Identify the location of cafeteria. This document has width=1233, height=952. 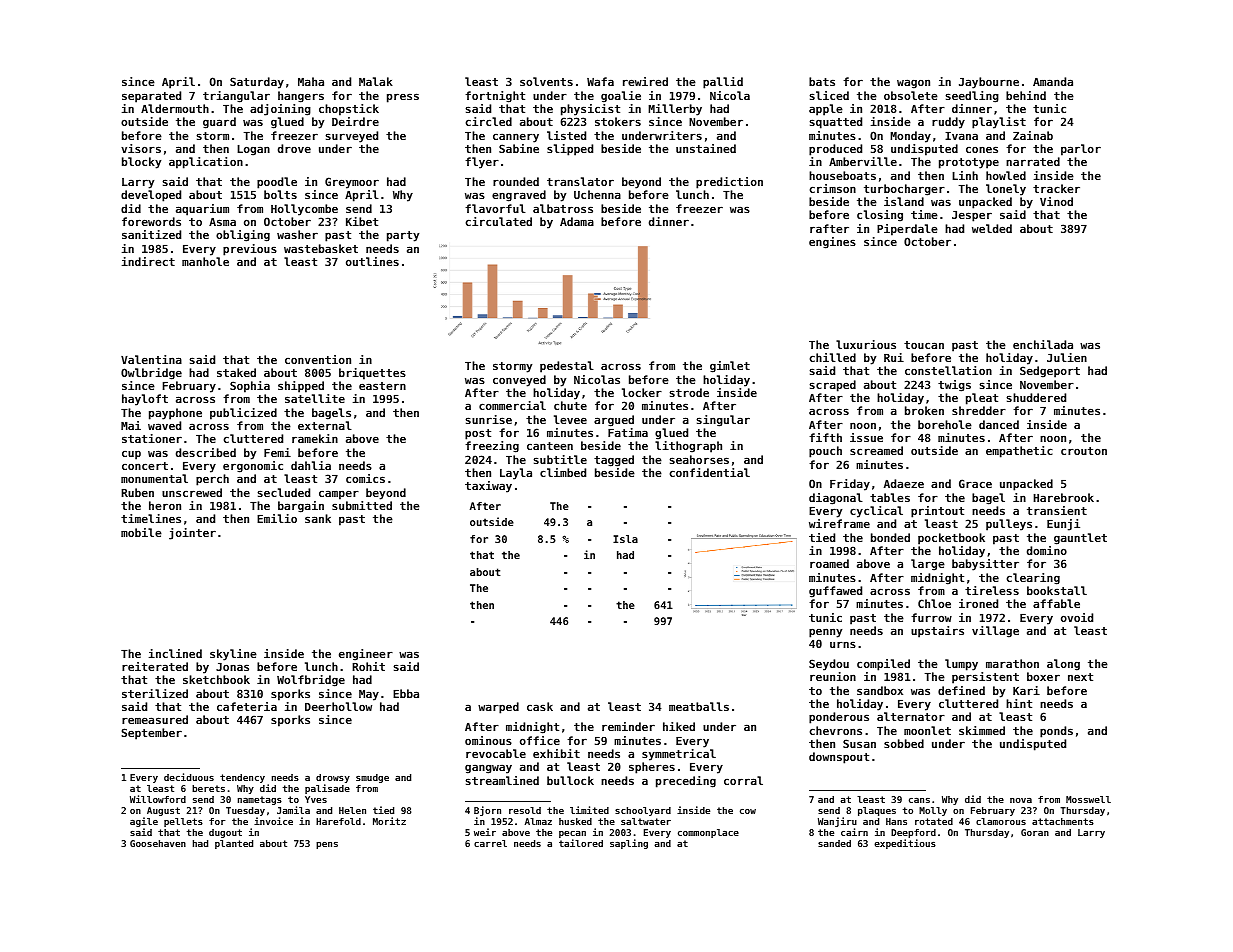
(247, 706).
